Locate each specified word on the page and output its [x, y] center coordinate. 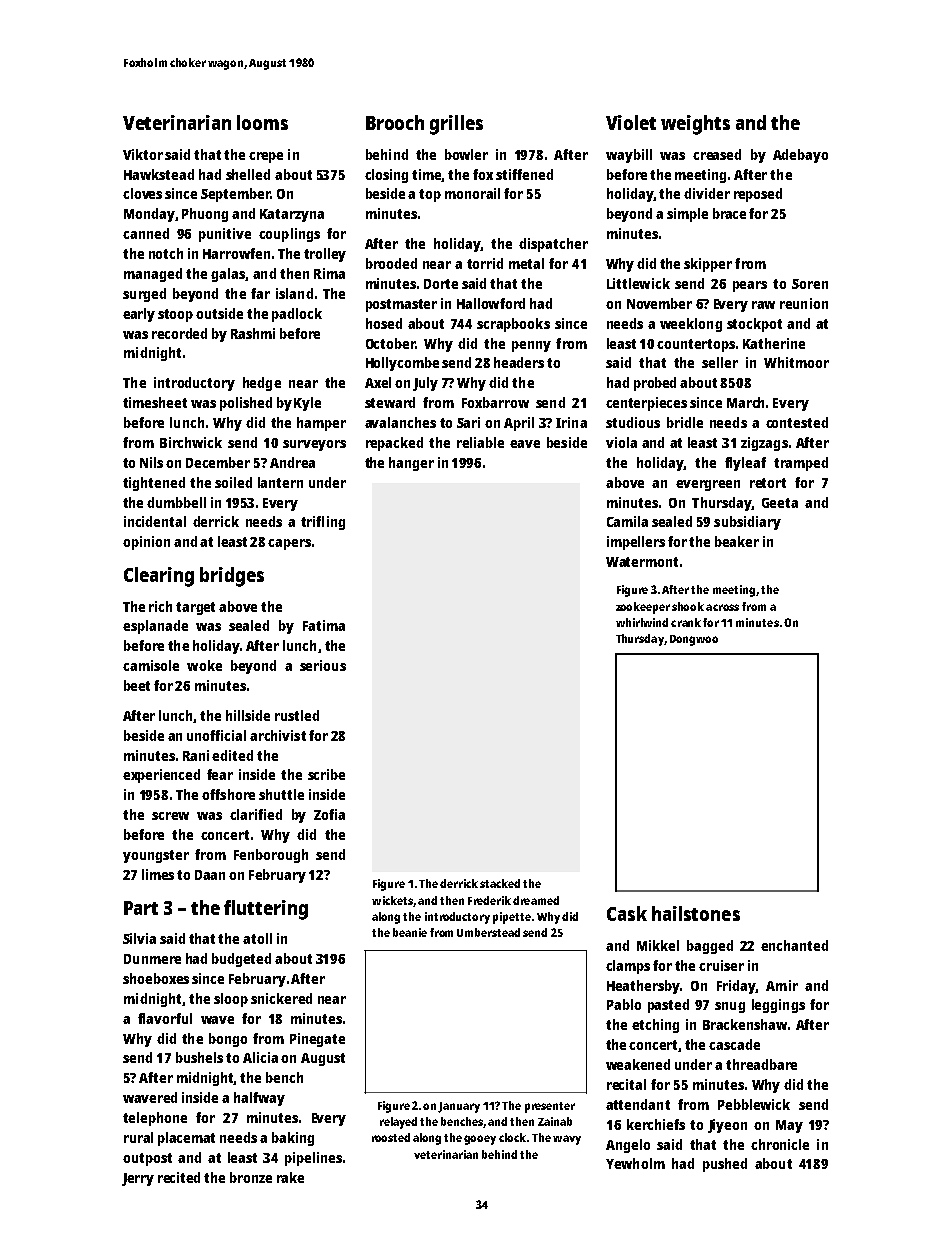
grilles [456, 125]
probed [655, 384]
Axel [378, 382]
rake [290, 1177]
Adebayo [800, 156]
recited [179, 1177]
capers [289, 544]
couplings [289, 235]
